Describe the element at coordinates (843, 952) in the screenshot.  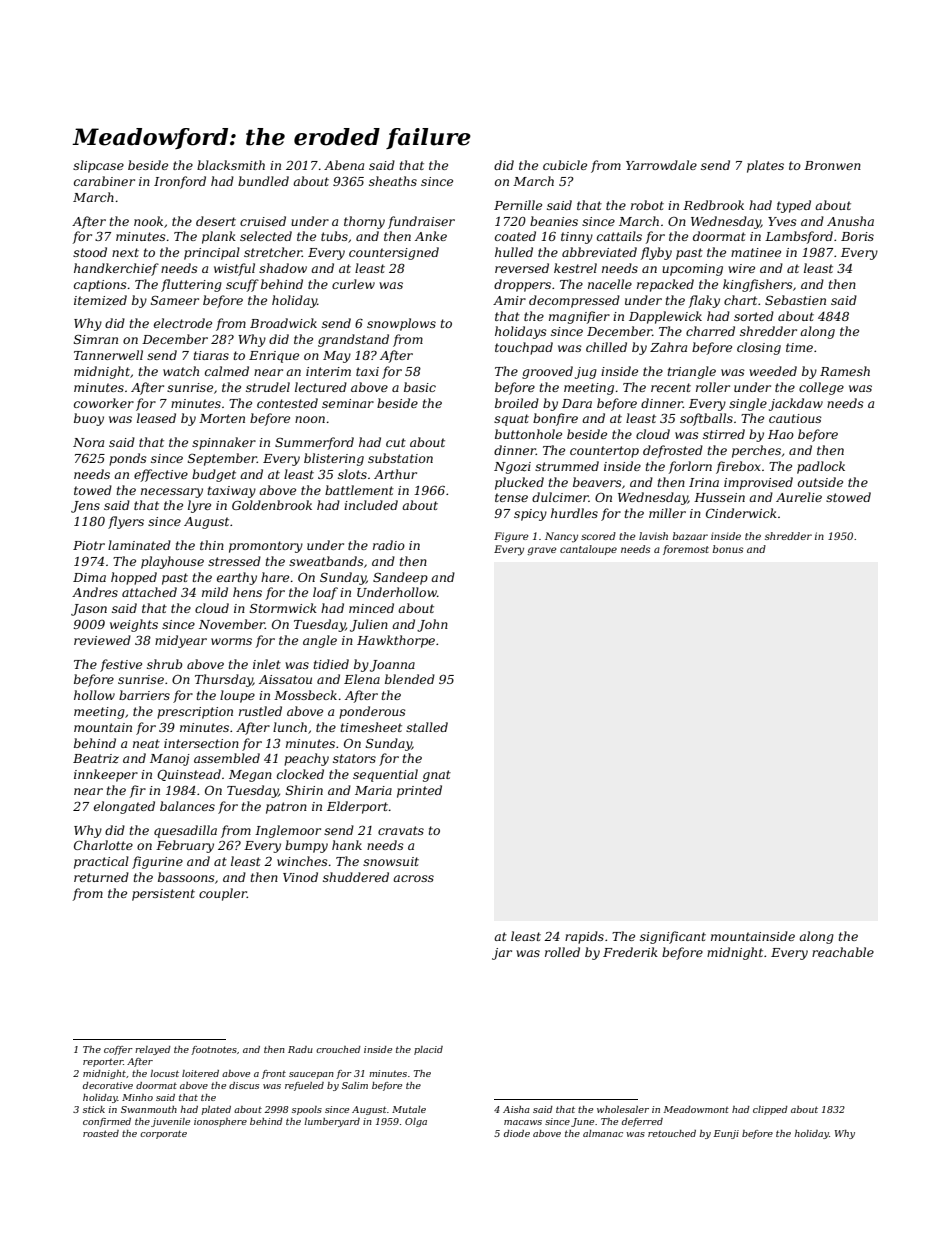
I see `reachable` at that location.
